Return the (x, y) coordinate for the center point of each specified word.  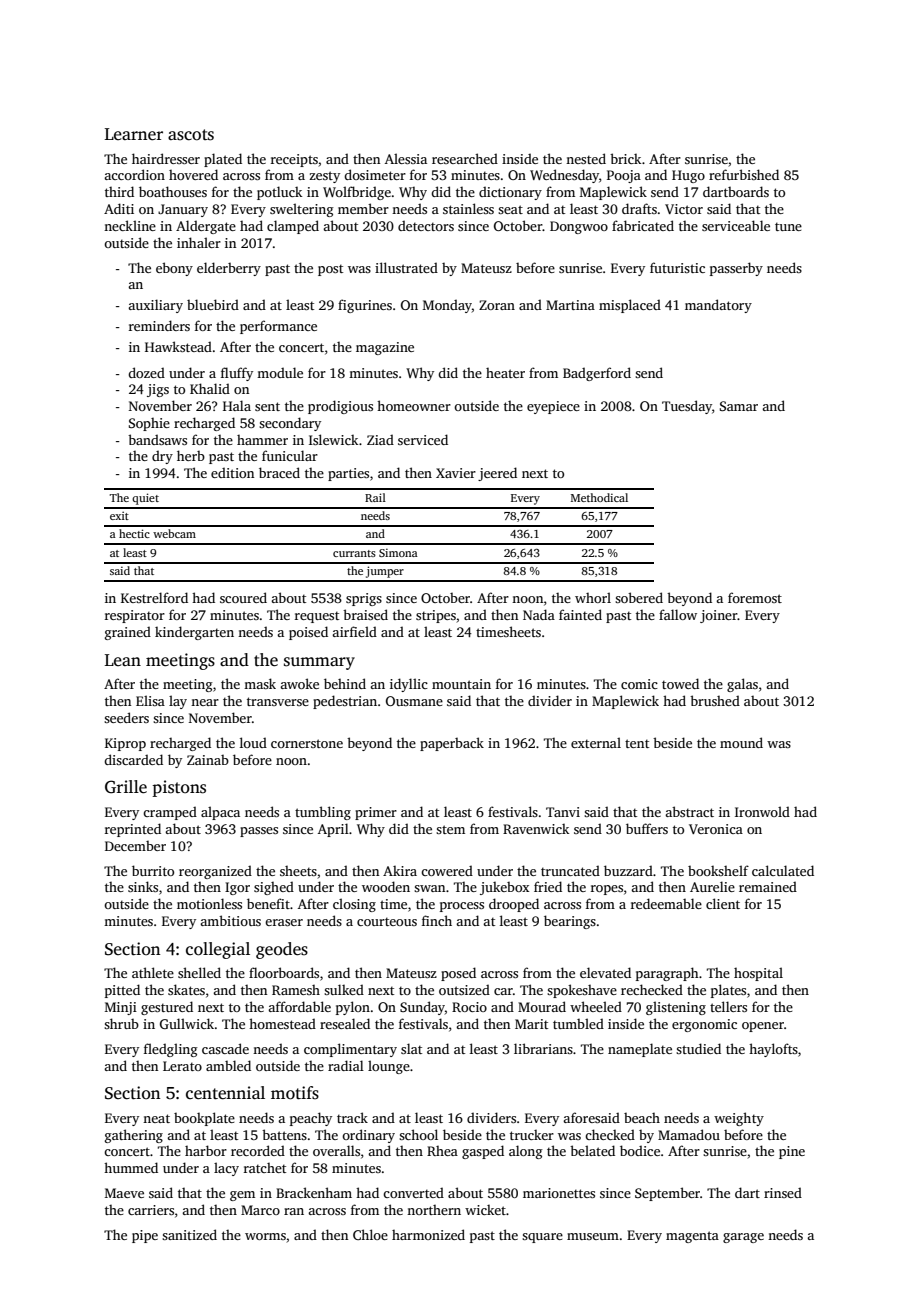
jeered (497, 474)
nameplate (640, 1050)
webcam (174, 533)
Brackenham (314, 1192)
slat (411, 1048)
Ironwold (762, 811)
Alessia (406, 158)
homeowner (414, 405)
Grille (126, 787)
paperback (452, 744)
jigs (158, 390)
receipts (294, 160)
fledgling (171, 1050)
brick (625, 158)
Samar (739, 406)
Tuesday (687, 407)
